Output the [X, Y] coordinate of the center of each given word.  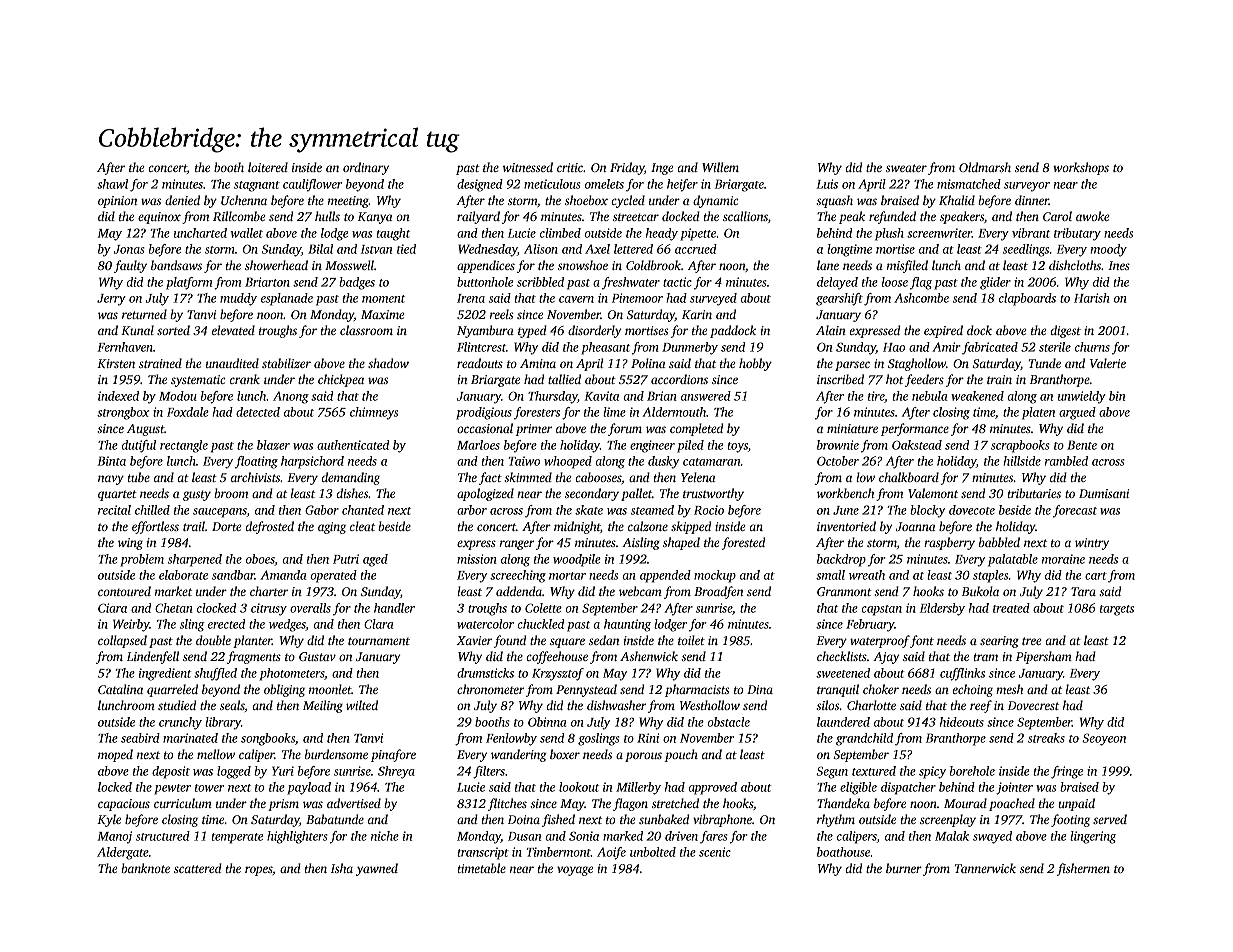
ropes [258, 871]
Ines [1119, 265]
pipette [698, 234]
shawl [112, 184]
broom [231, 493]
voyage [575, 871]
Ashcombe [921, 298]
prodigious [484, 413]
